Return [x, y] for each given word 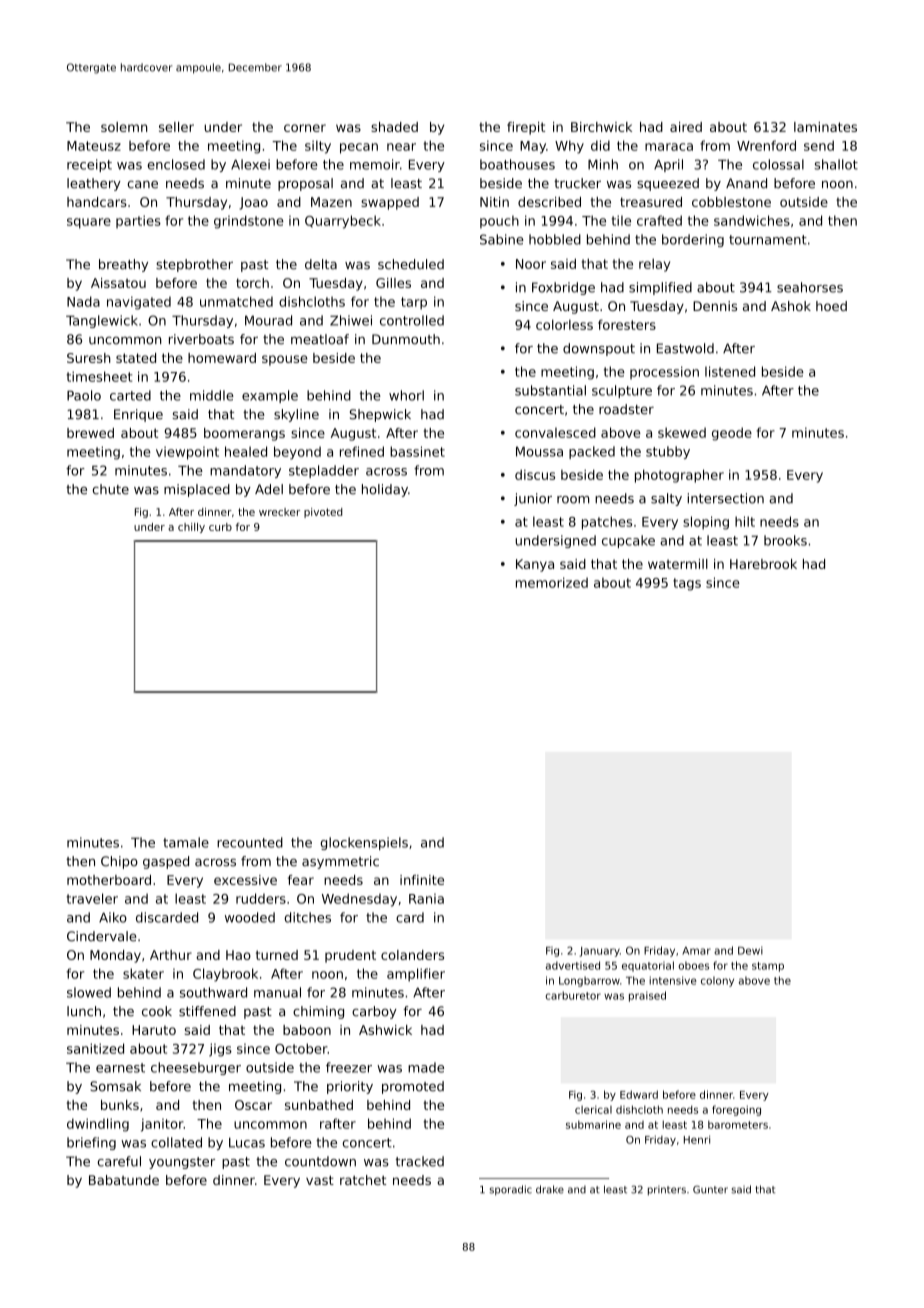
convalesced [555, 432]
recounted [250, 842]
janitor [162, 1125]
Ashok [791, 306]
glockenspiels [364, 843]
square [89, 223]
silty [318, 147]
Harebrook [763, 564]
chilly [191, 528]
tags [687, 584]
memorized [552, 582]
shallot [836, 164]
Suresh [88, 358]
